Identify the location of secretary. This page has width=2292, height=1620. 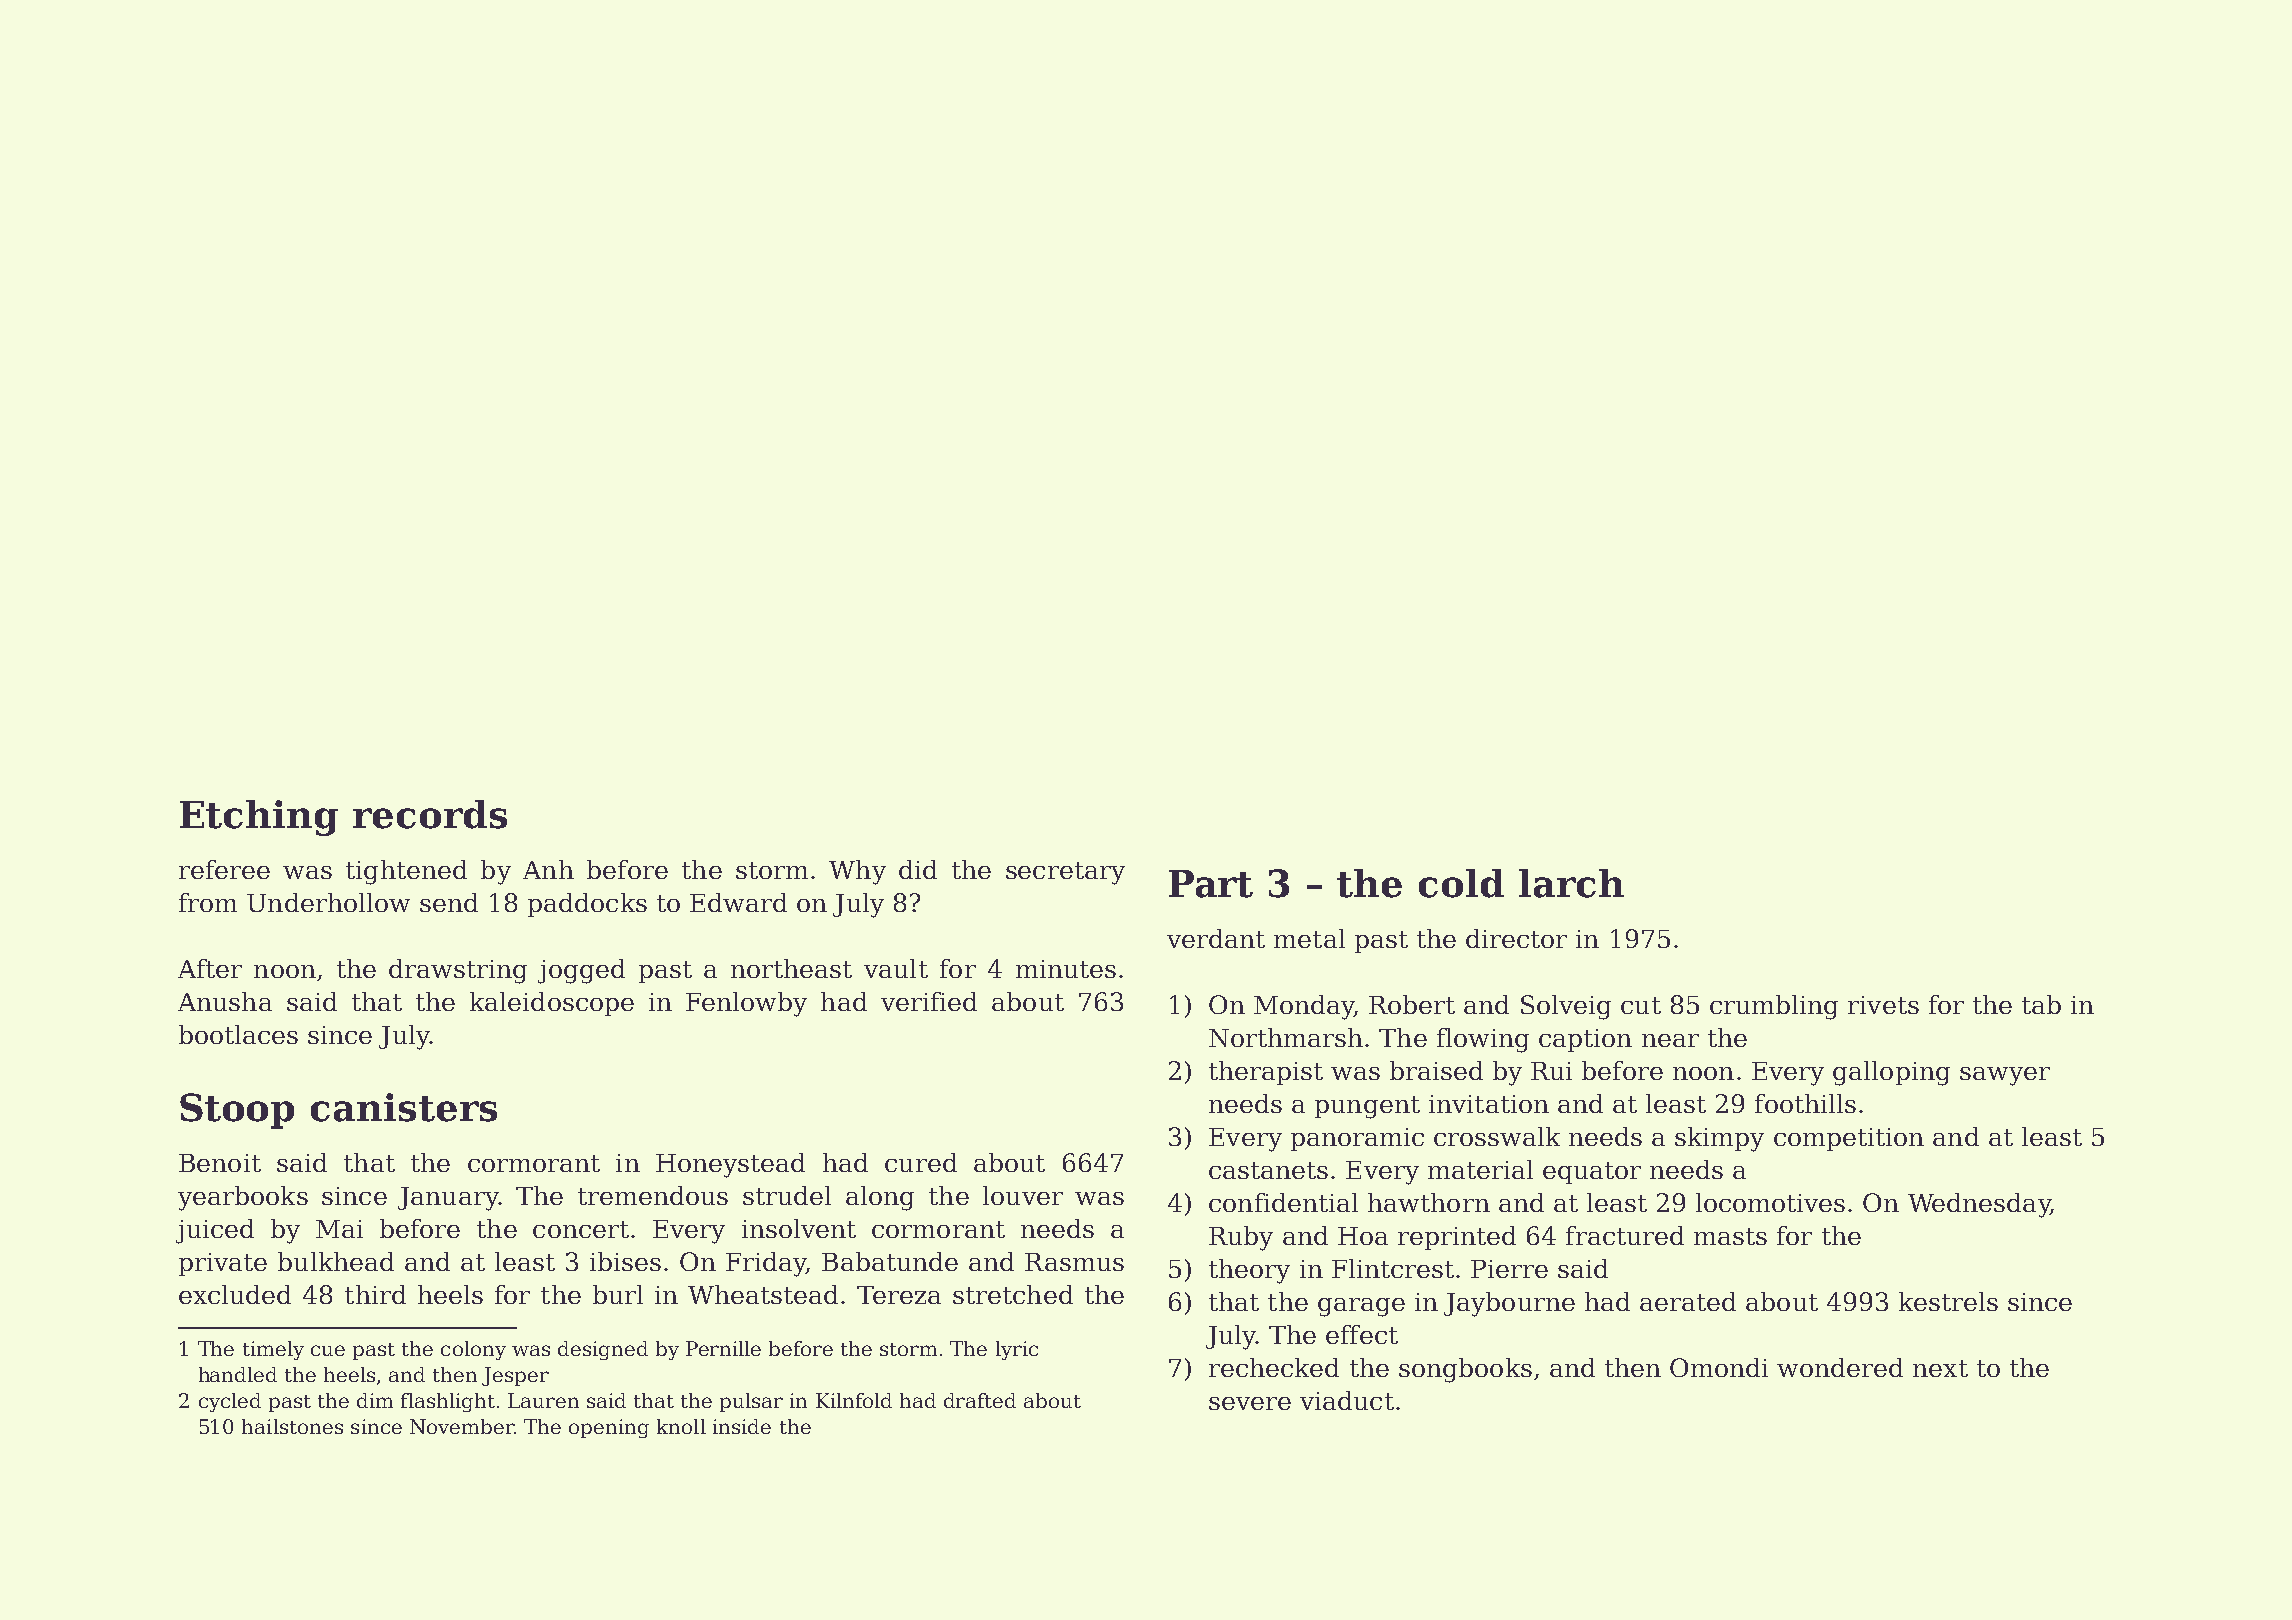
(1065, 873).
